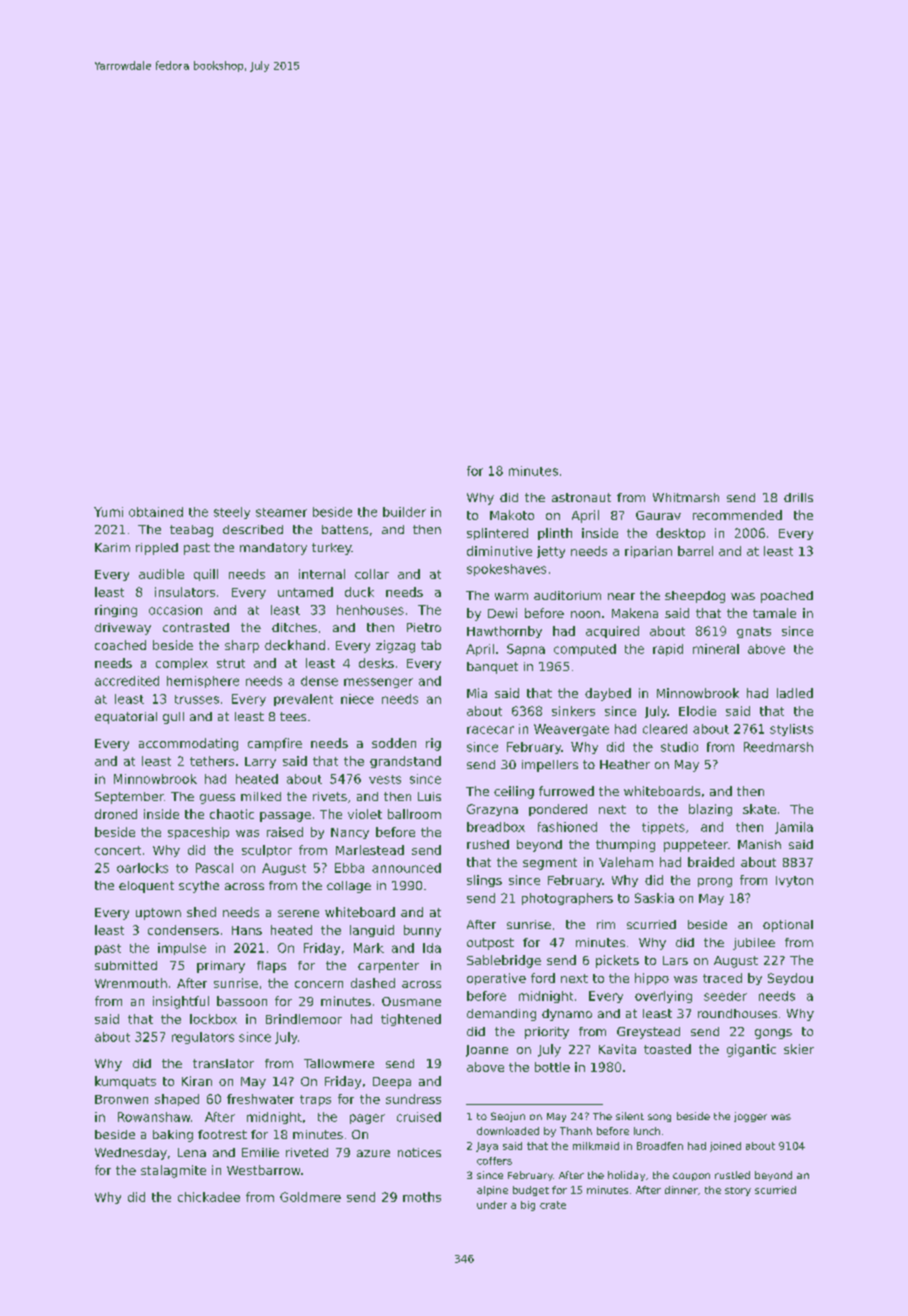 This screenshot has width=908, height=1316. I want to click on Goldmere, so click(310, 1197).
